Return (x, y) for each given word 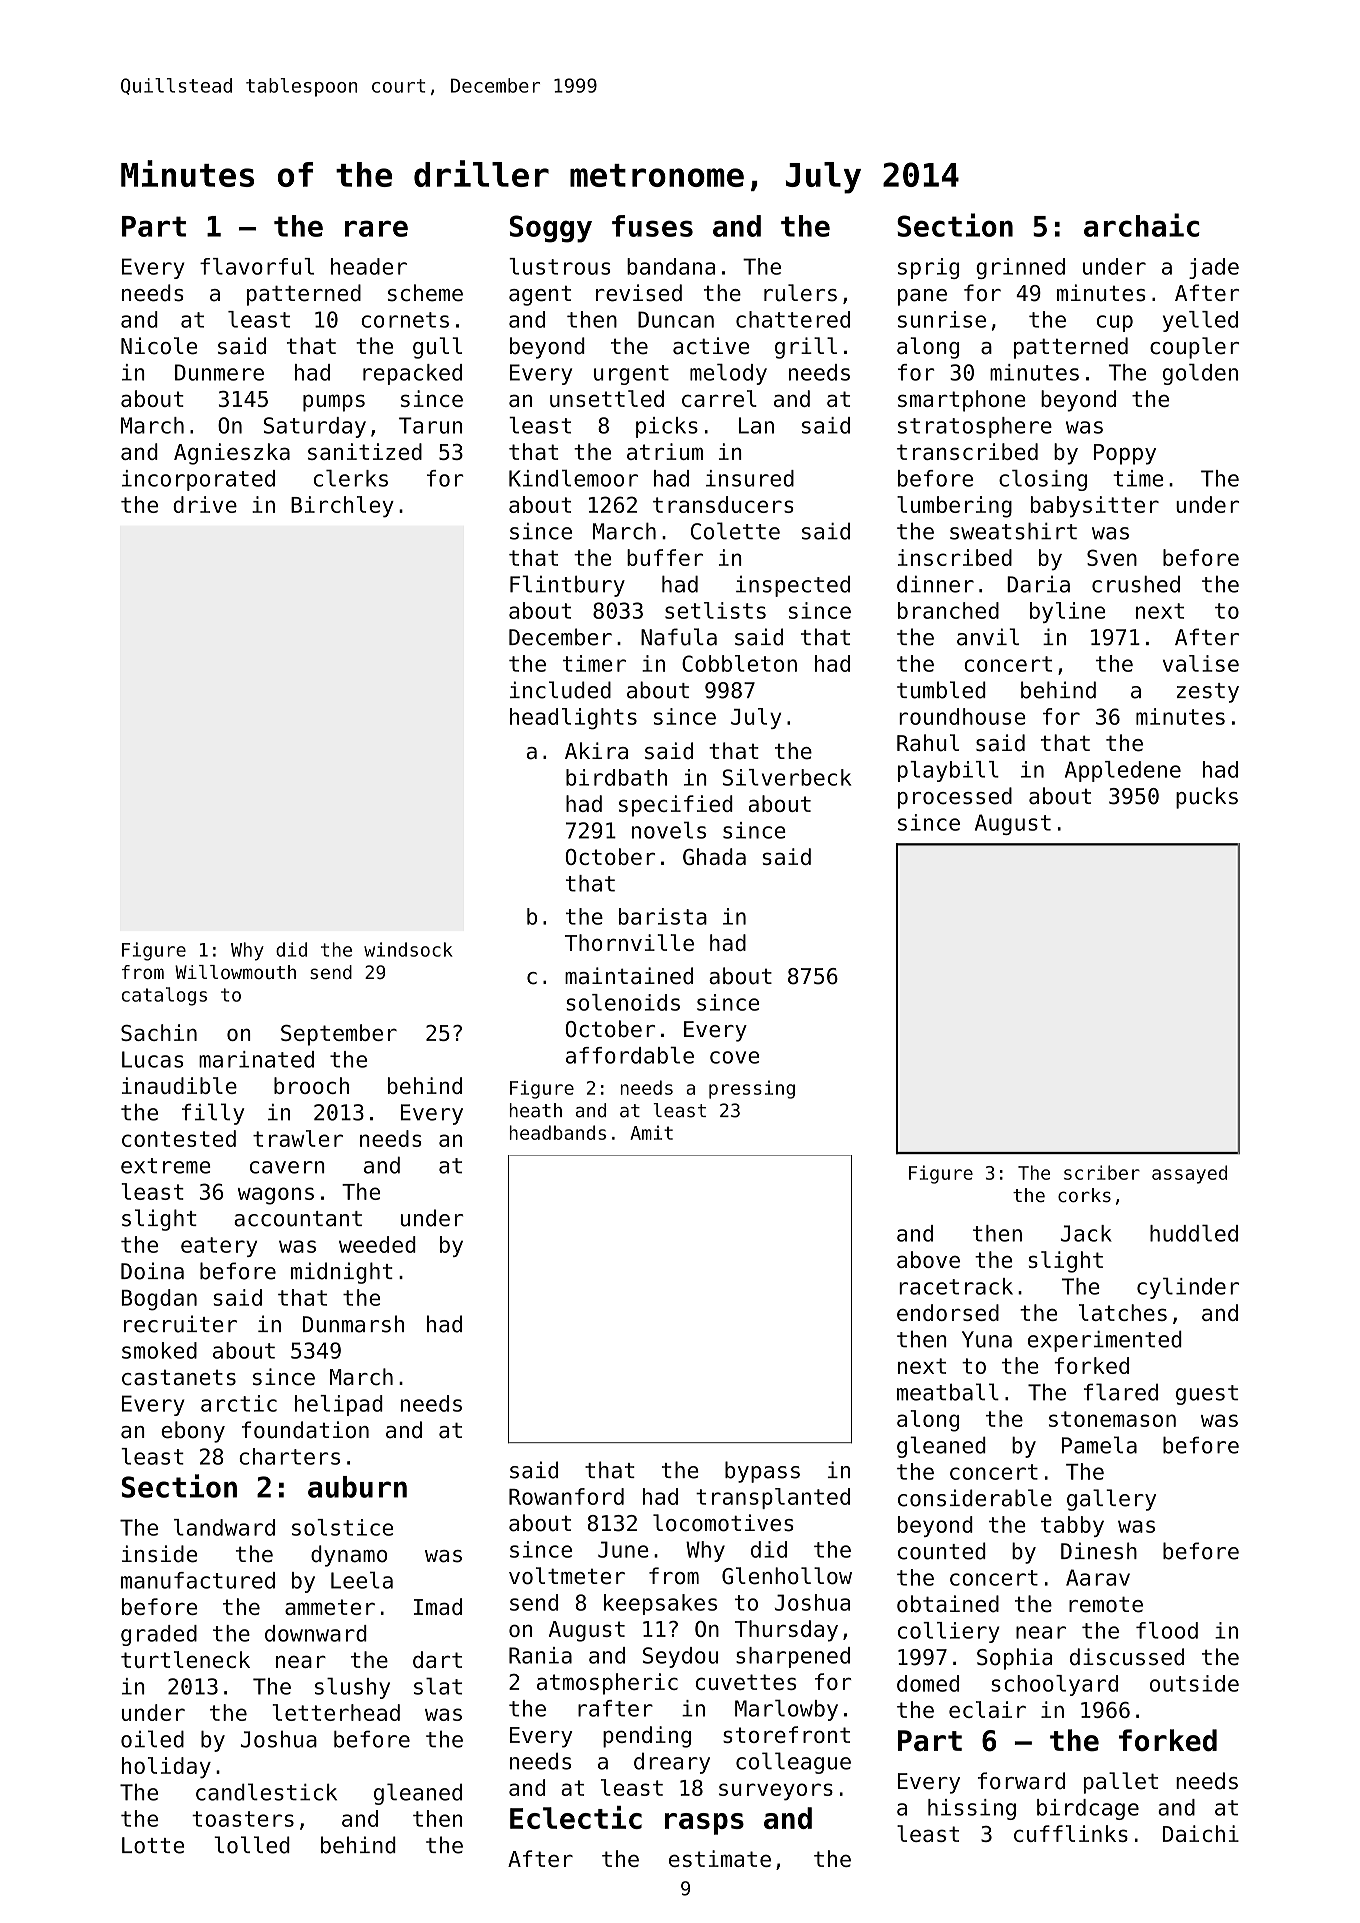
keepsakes (660, 1604)
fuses (652, 226)
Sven (1112, 557)
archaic (1141, 225)
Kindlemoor (573, 478)
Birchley (342, 507)
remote (1106, 1605)
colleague (793, 1763)
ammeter (330, 1607)
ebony (193, 1432)
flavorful (257, 266)
